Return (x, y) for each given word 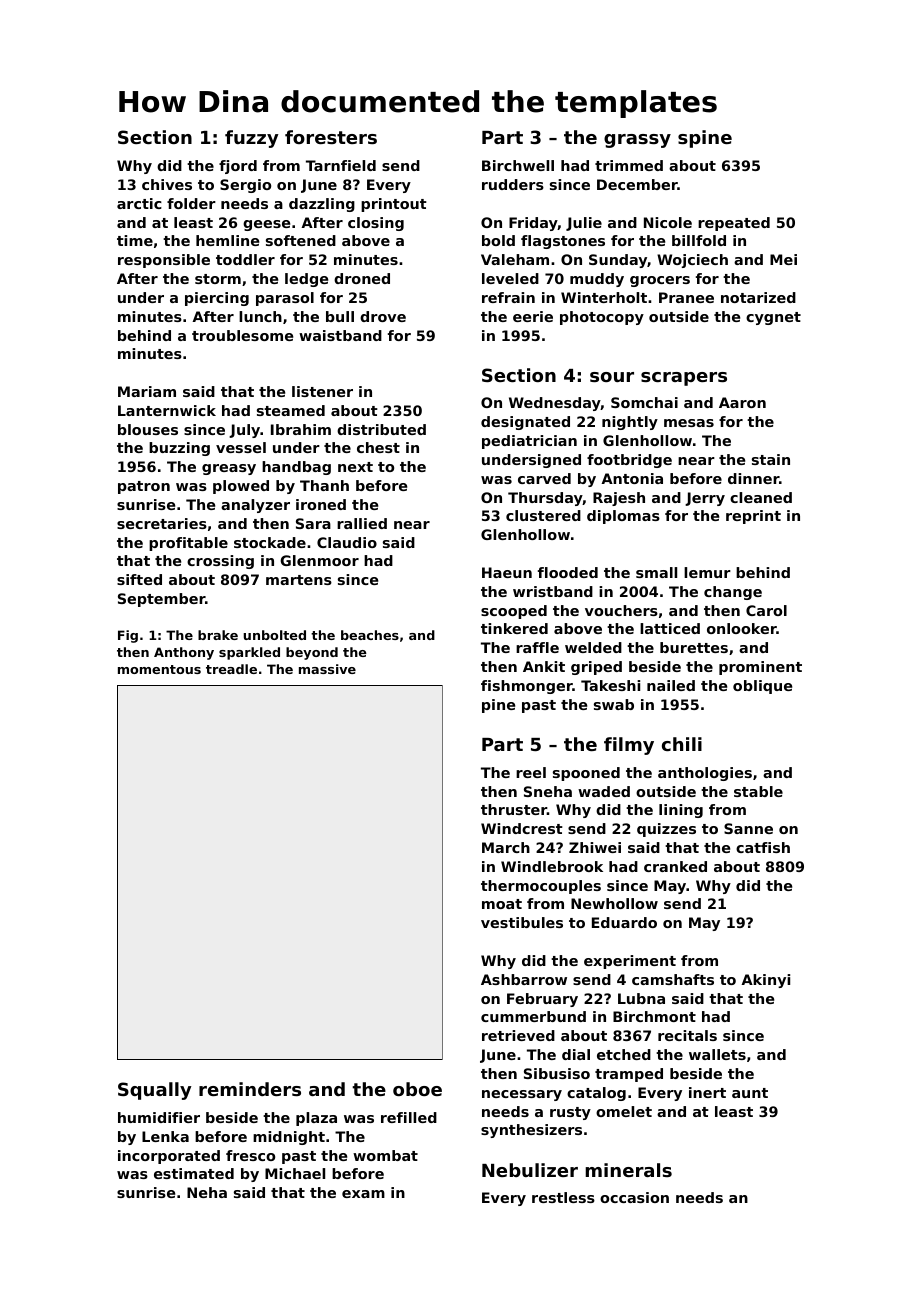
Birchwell (518, 165)
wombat (385, 1155)
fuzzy (252, 139)
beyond (312, 653)
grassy (637, 141)
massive (327, 669)
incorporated (169, 1157)
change (733, 593)
